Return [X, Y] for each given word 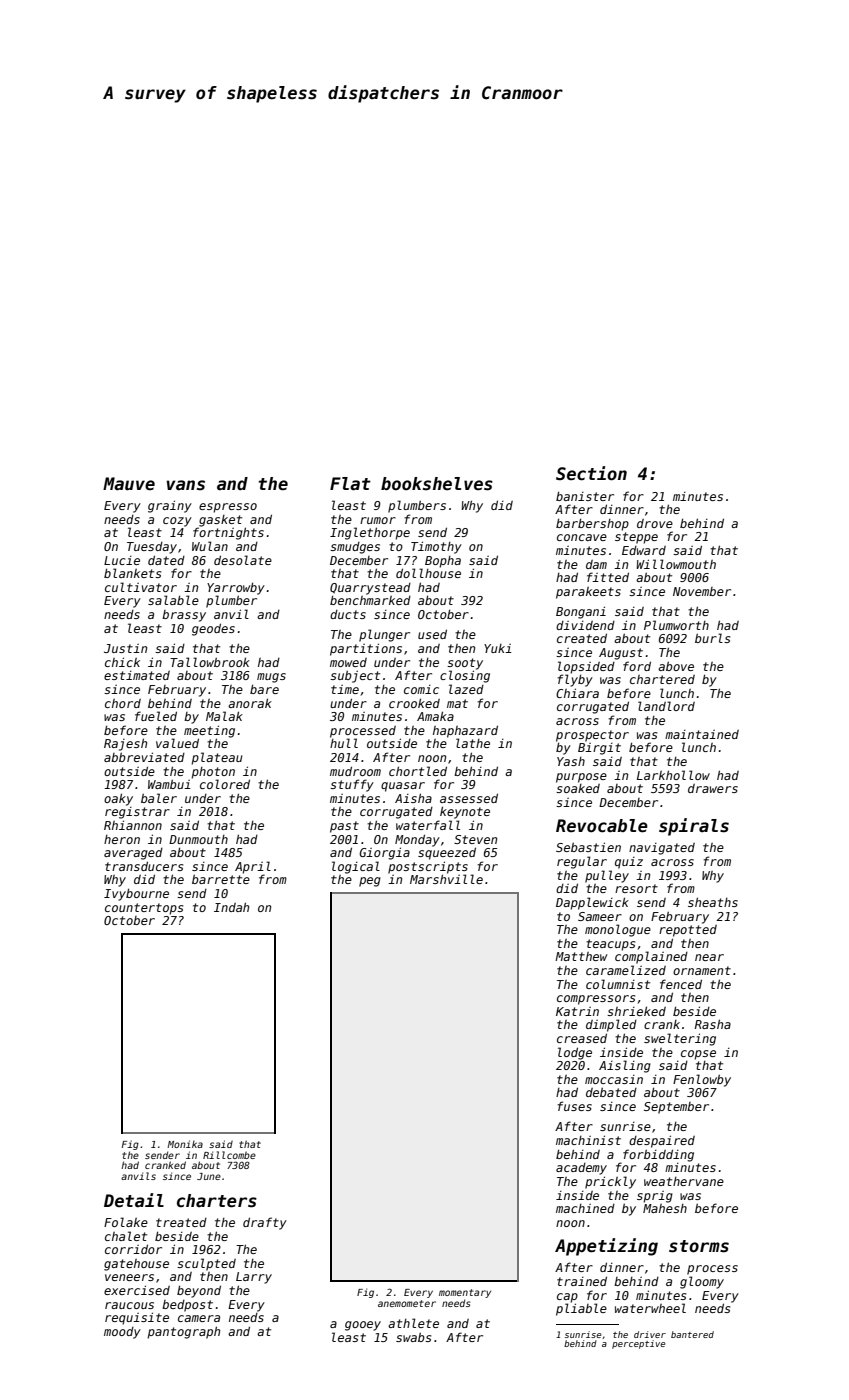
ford [637, 666]
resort [636, 888]
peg [370, 882]
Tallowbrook [210, 662]
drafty [265, 1223]
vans [186, 485]
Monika [185, 1144]
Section [591, 473]
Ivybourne [136, 894]
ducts [348, 614]
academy [581, 1169]
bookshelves [437, 484]
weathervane [684, 1181]
